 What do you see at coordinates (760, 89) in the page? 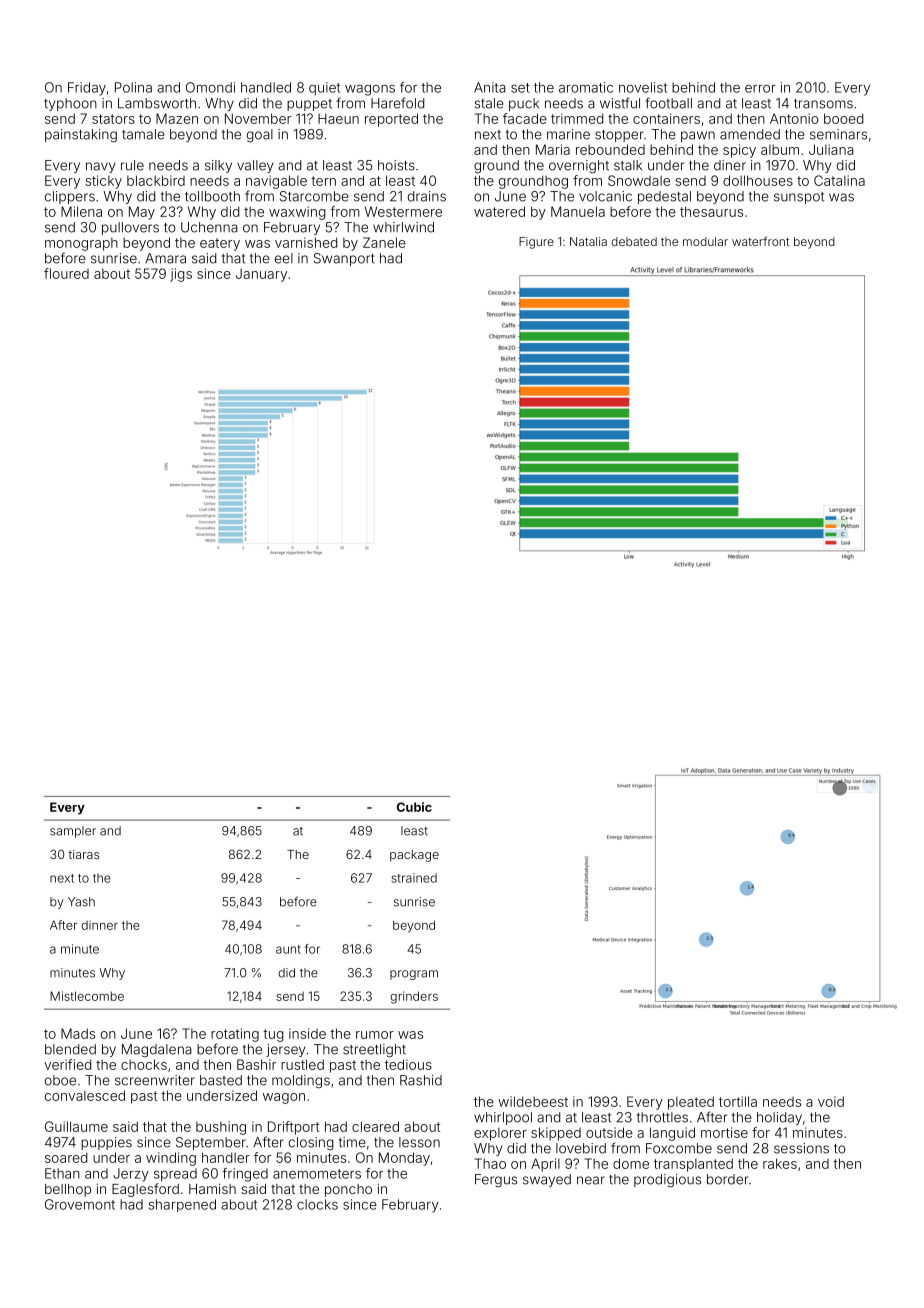
I see `error` at bounding box center [760, 89].
